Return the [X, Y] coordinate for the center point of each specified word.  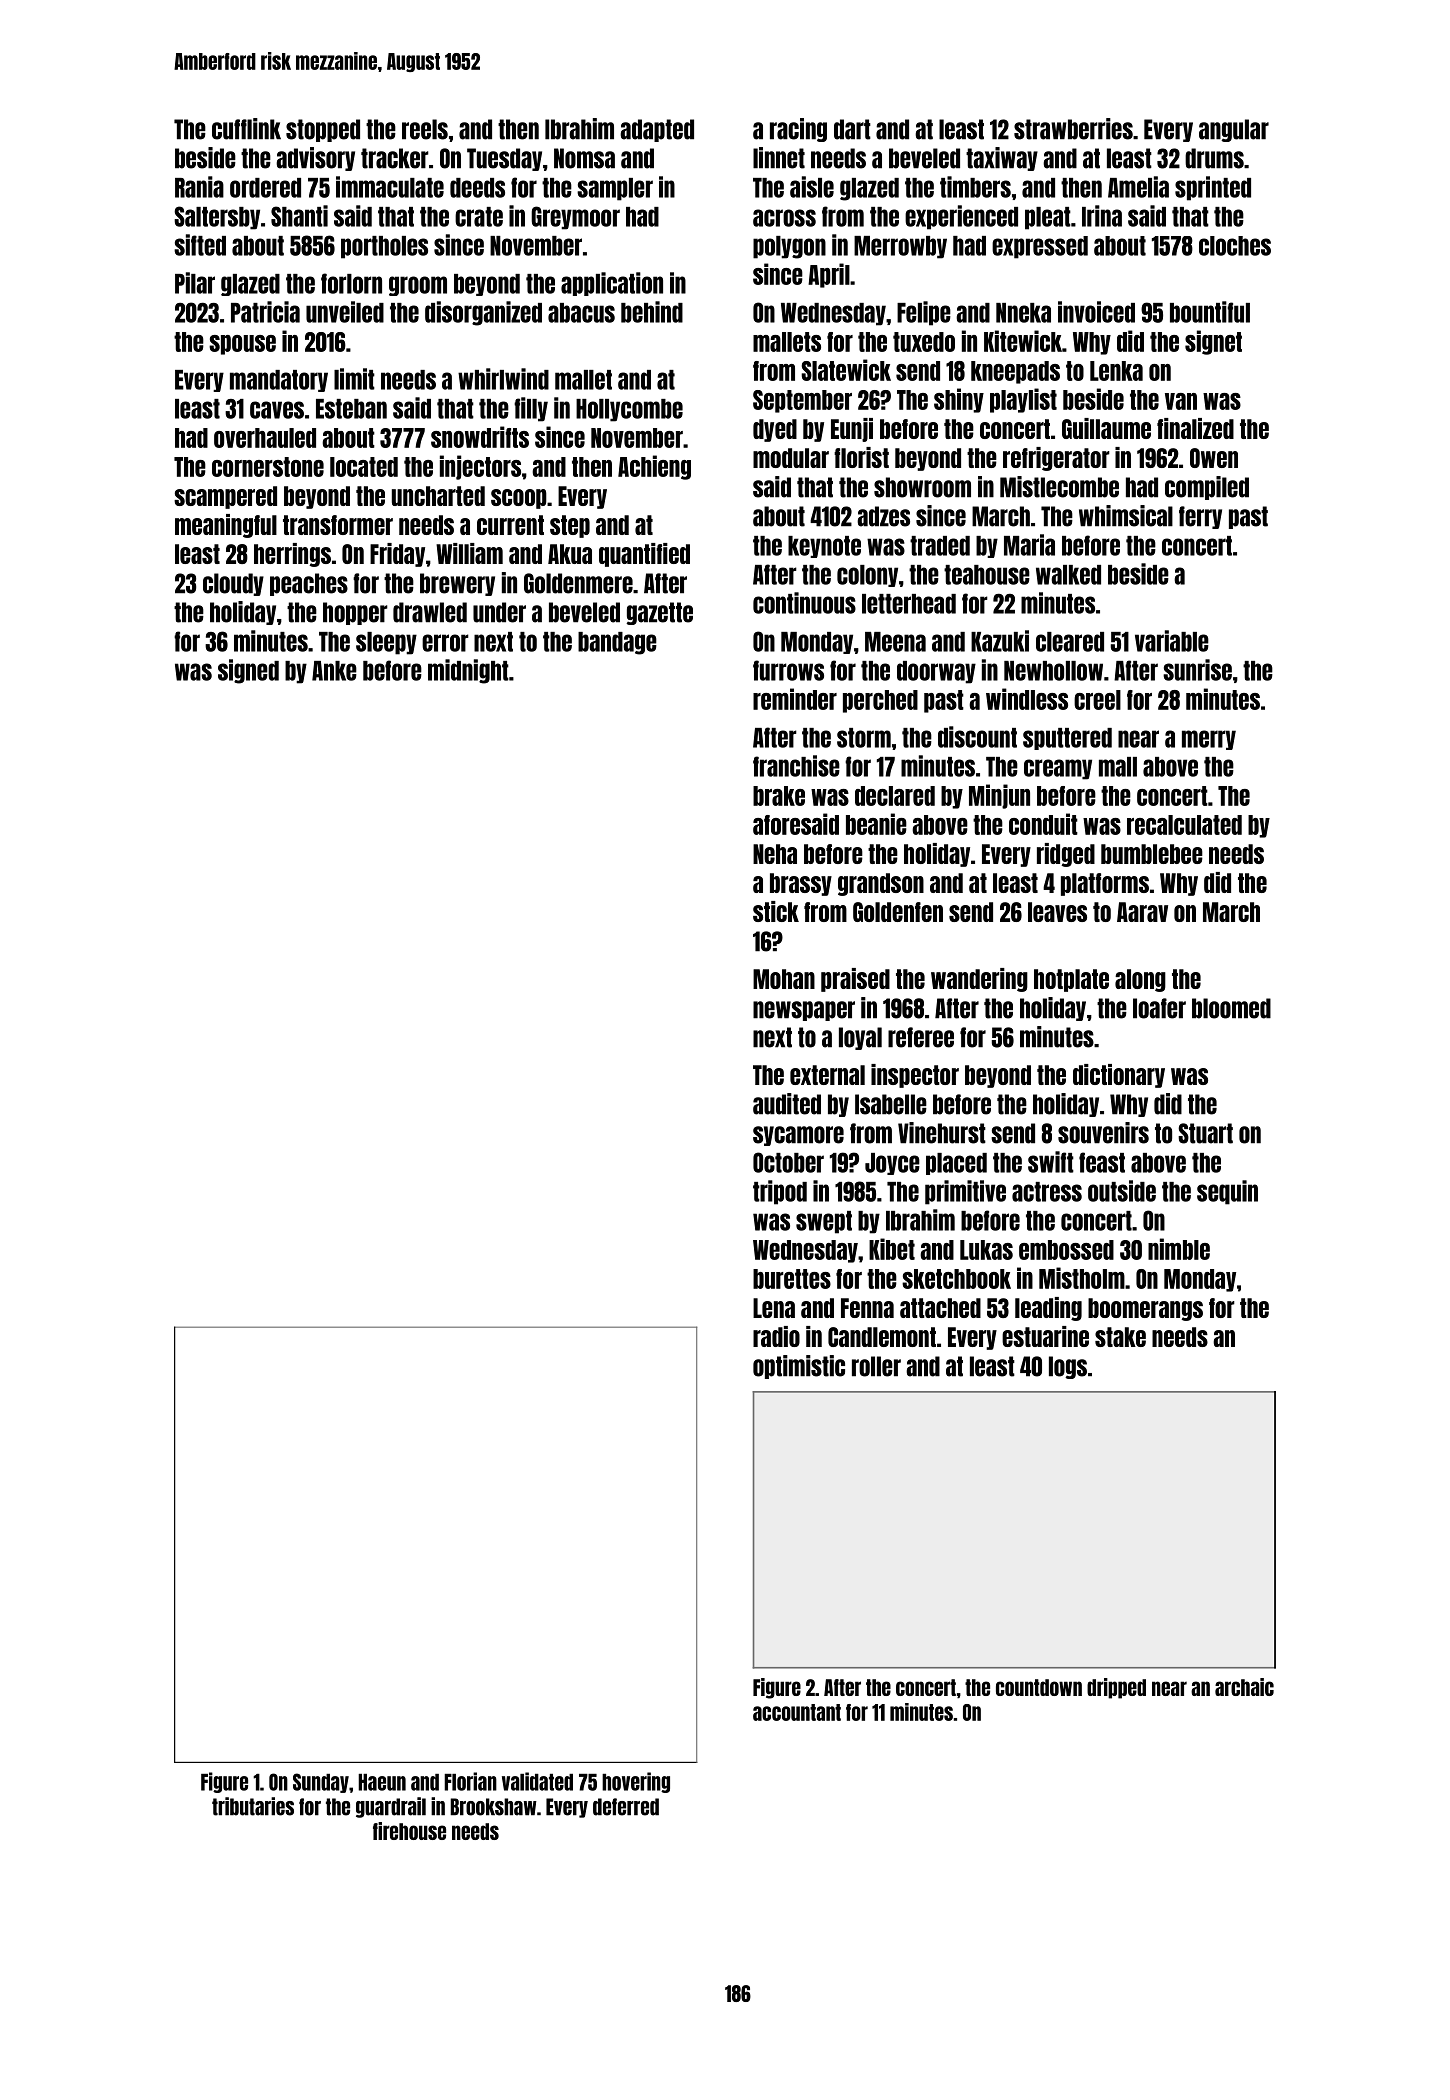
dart [852, 129]
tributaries [253, 1806]
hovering [636, 1782]
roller [876, 1366]
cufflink [246, 129]
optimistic [799, 1367]
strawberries [1073, 129]
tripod [780, 1192]
